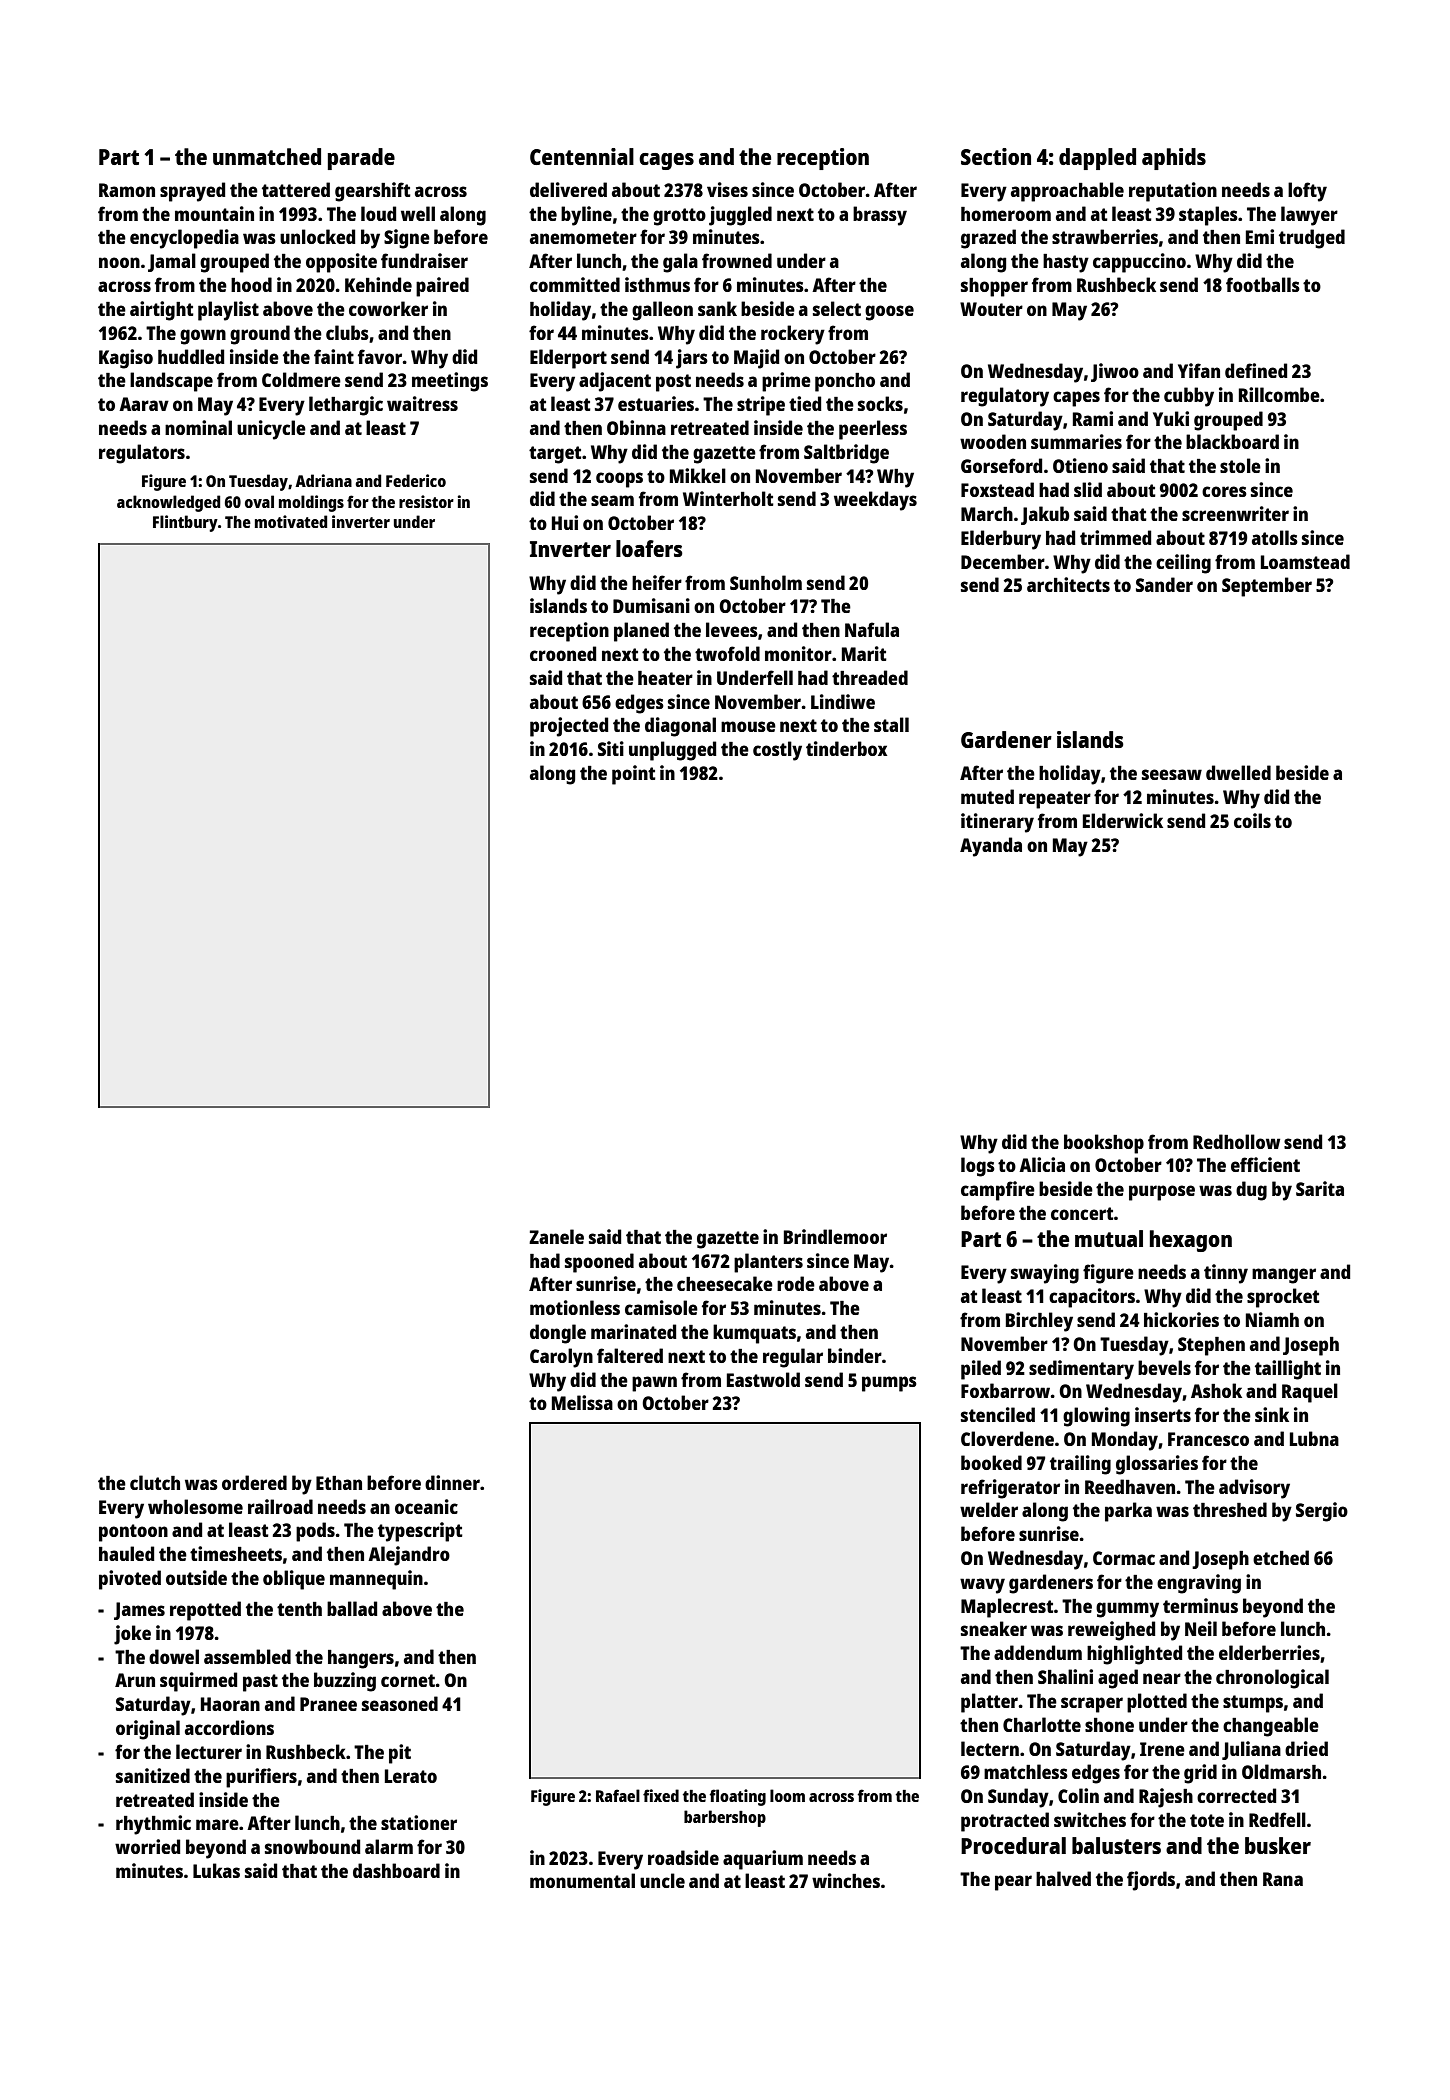  What do you see at coordinates (1216, 1390) in the screenshot?
I see `Ashok` at bounding box center [1216, 1390].
